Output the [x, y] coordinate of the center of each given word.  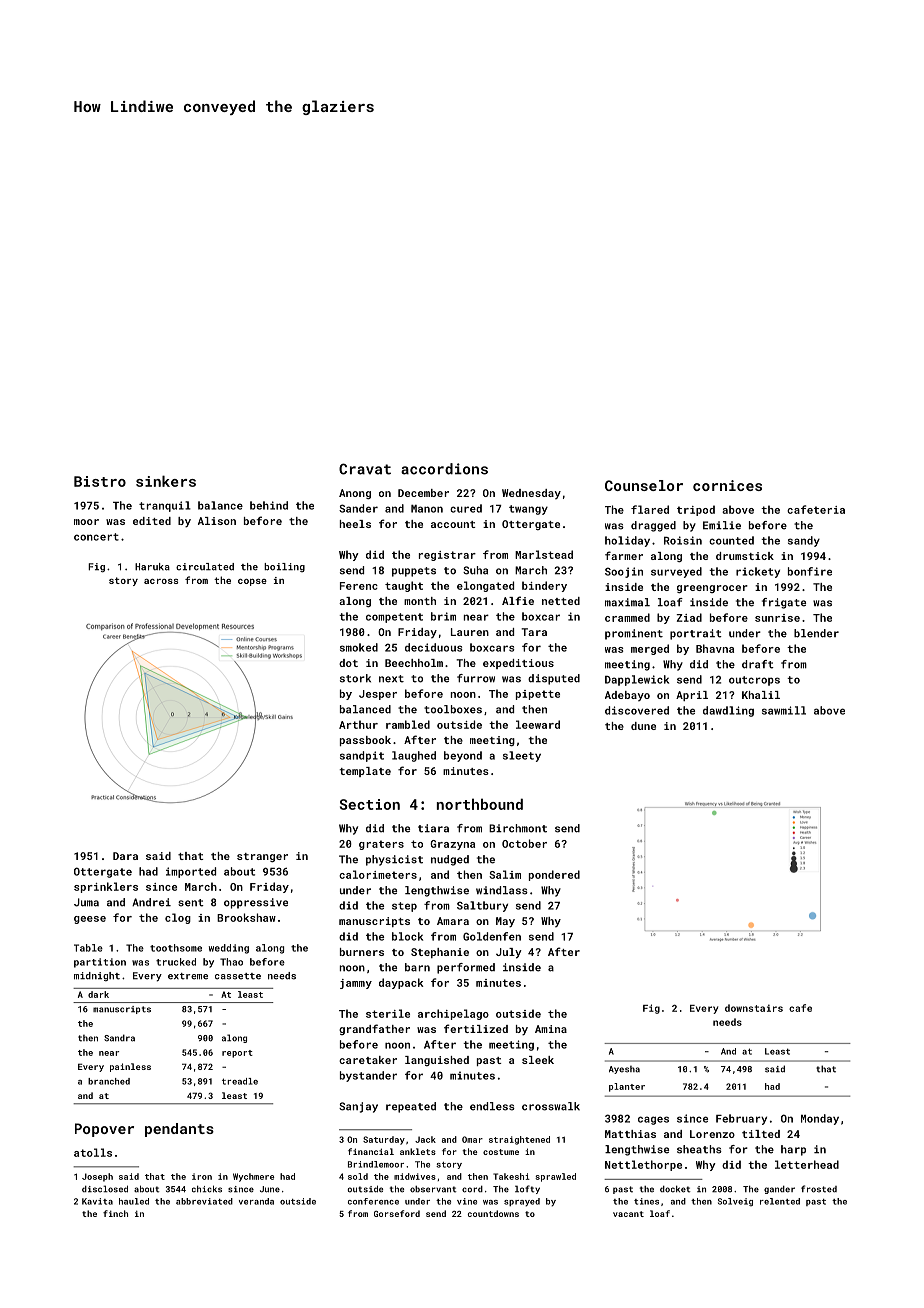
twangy [528, 510]
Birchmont [518, 828]
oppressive [256, 903]
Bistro [100, 481]
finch [115, 1213]
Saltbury [482, 906]
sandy [804, 541]
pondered [554, 875]
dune [643, 726]
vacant [628, 1214]
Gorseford [397, 1213]
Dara [125, 856]
